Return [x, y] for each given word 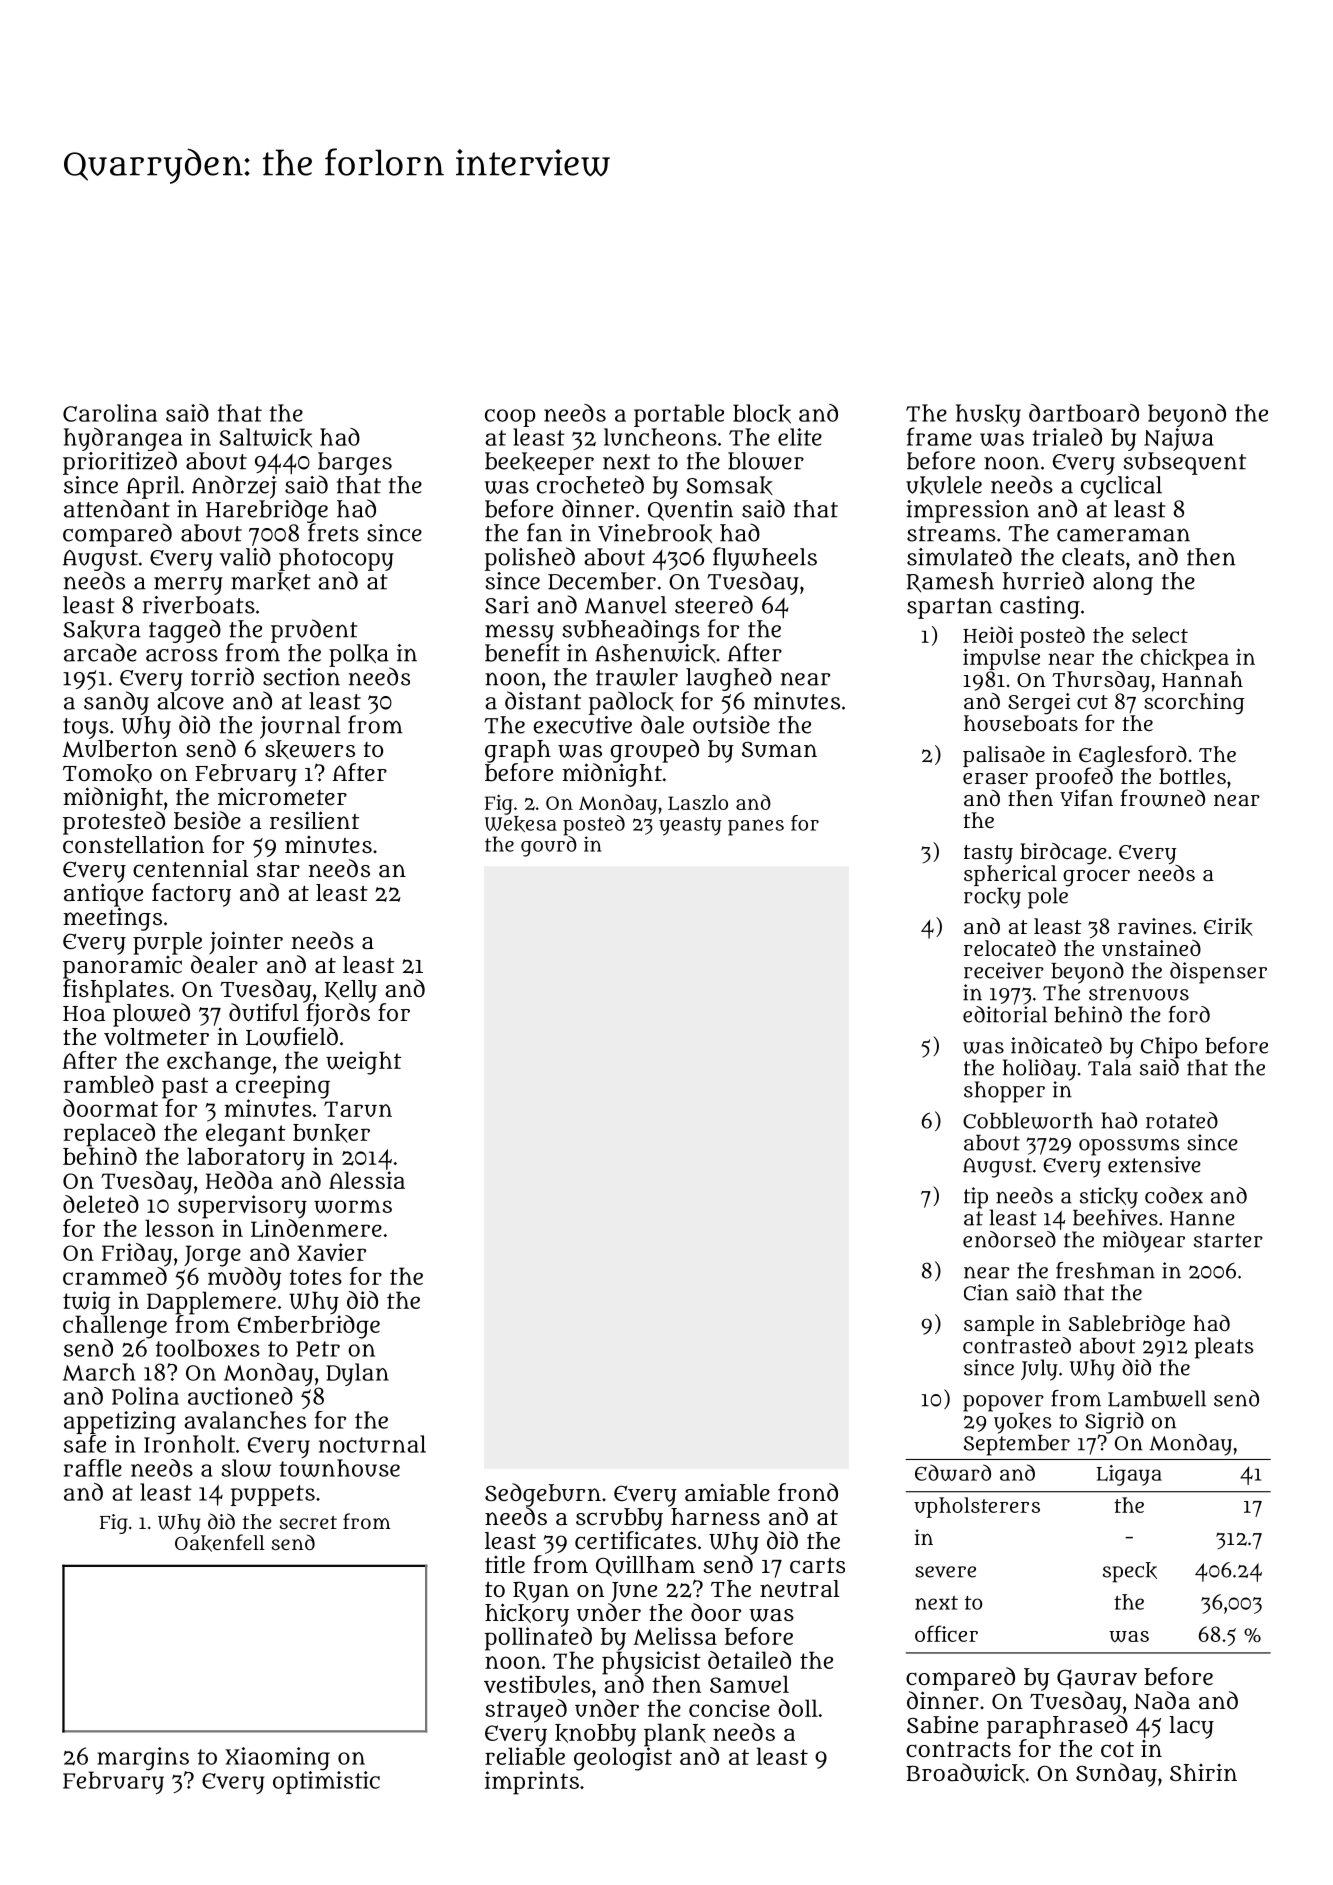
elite [800, 437]
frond [808, 1492]
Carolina [110, 413]
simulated [959, 556]
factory [191, 895]
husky [988, 415]
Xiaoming [277, 1759]
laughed [729, 679]
